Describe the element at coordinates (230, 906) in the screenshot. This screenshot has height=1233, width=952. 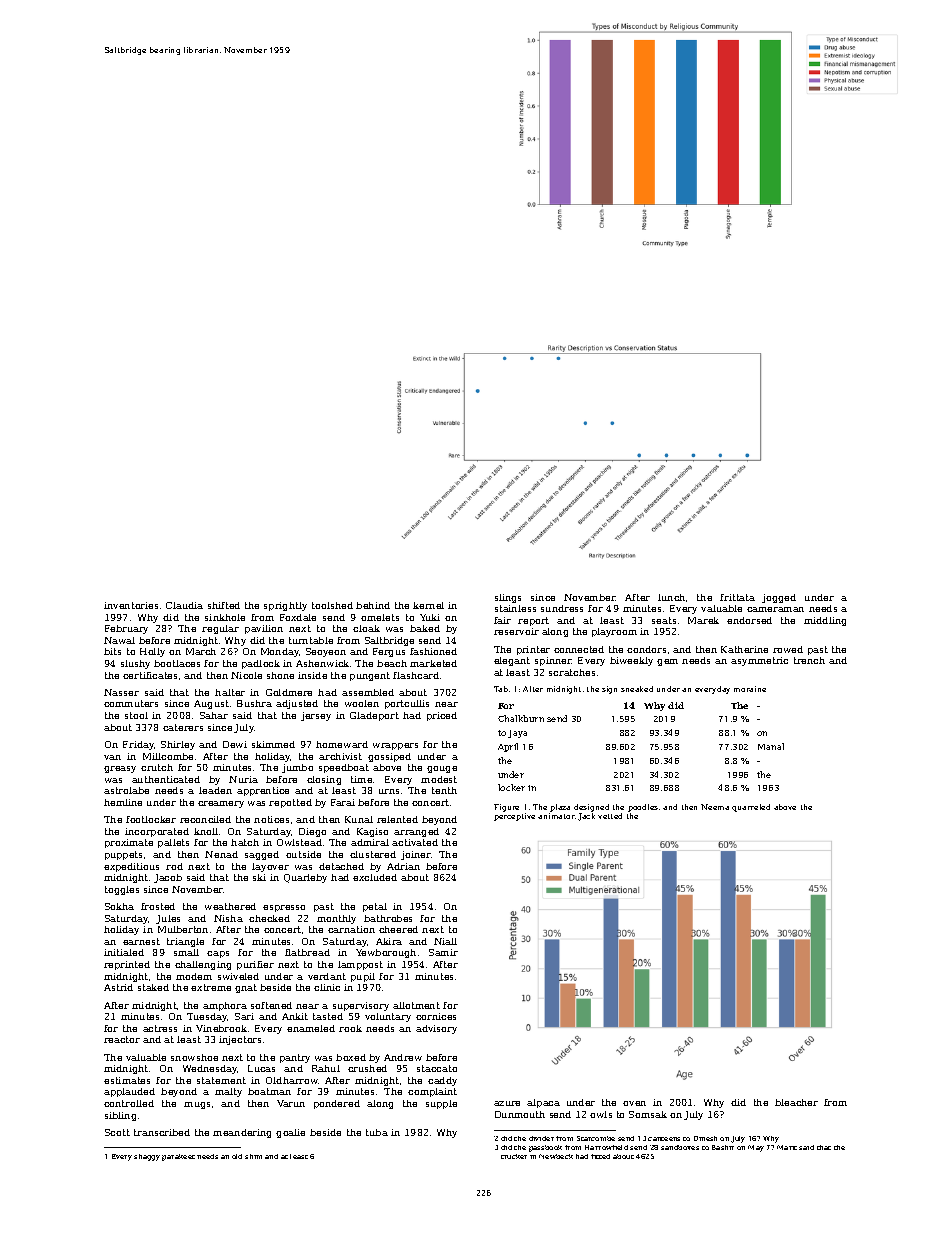
I see `weathered` at that location.
